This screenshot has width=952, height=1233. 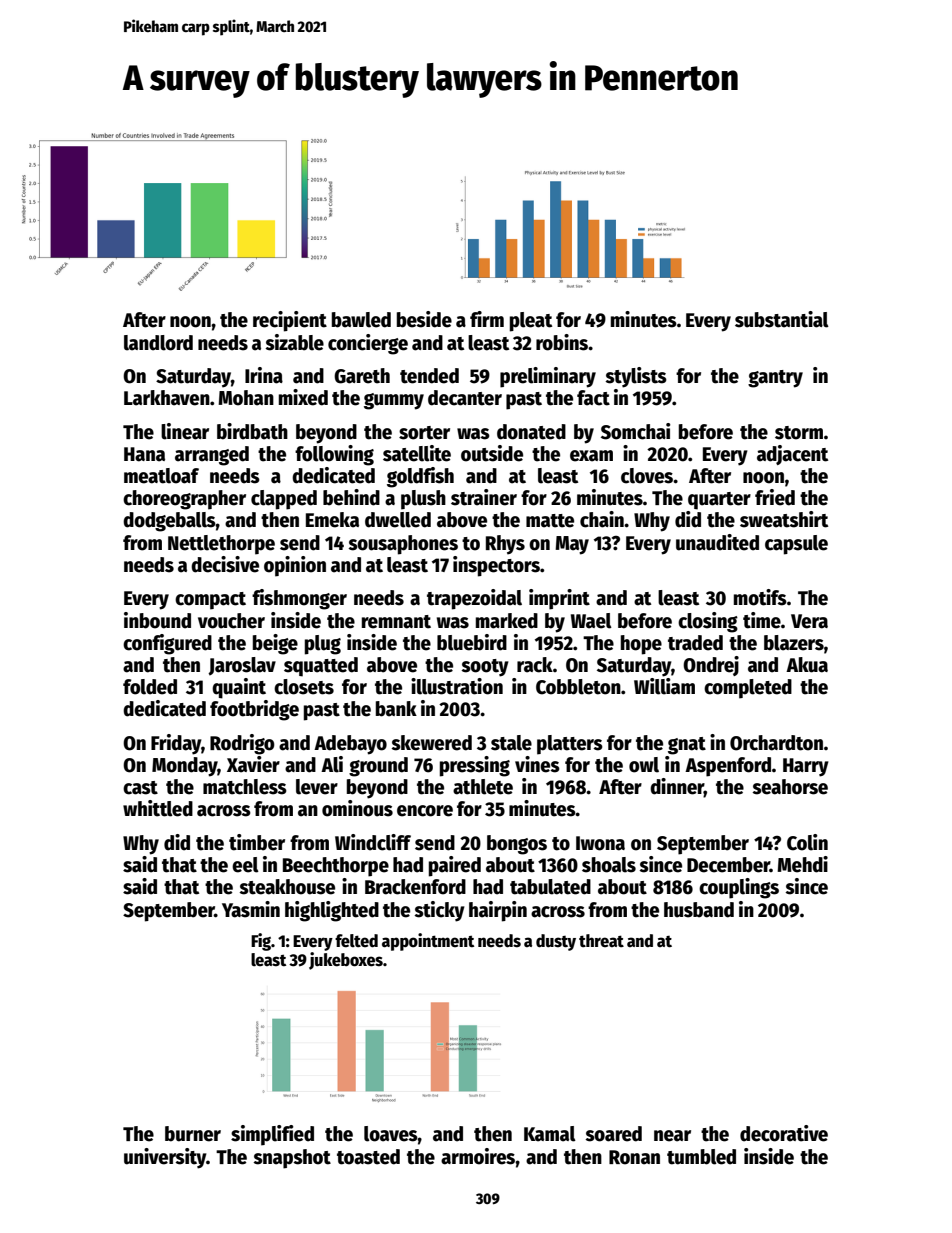 I want to click on gantry, so click(x=775, y=379).
